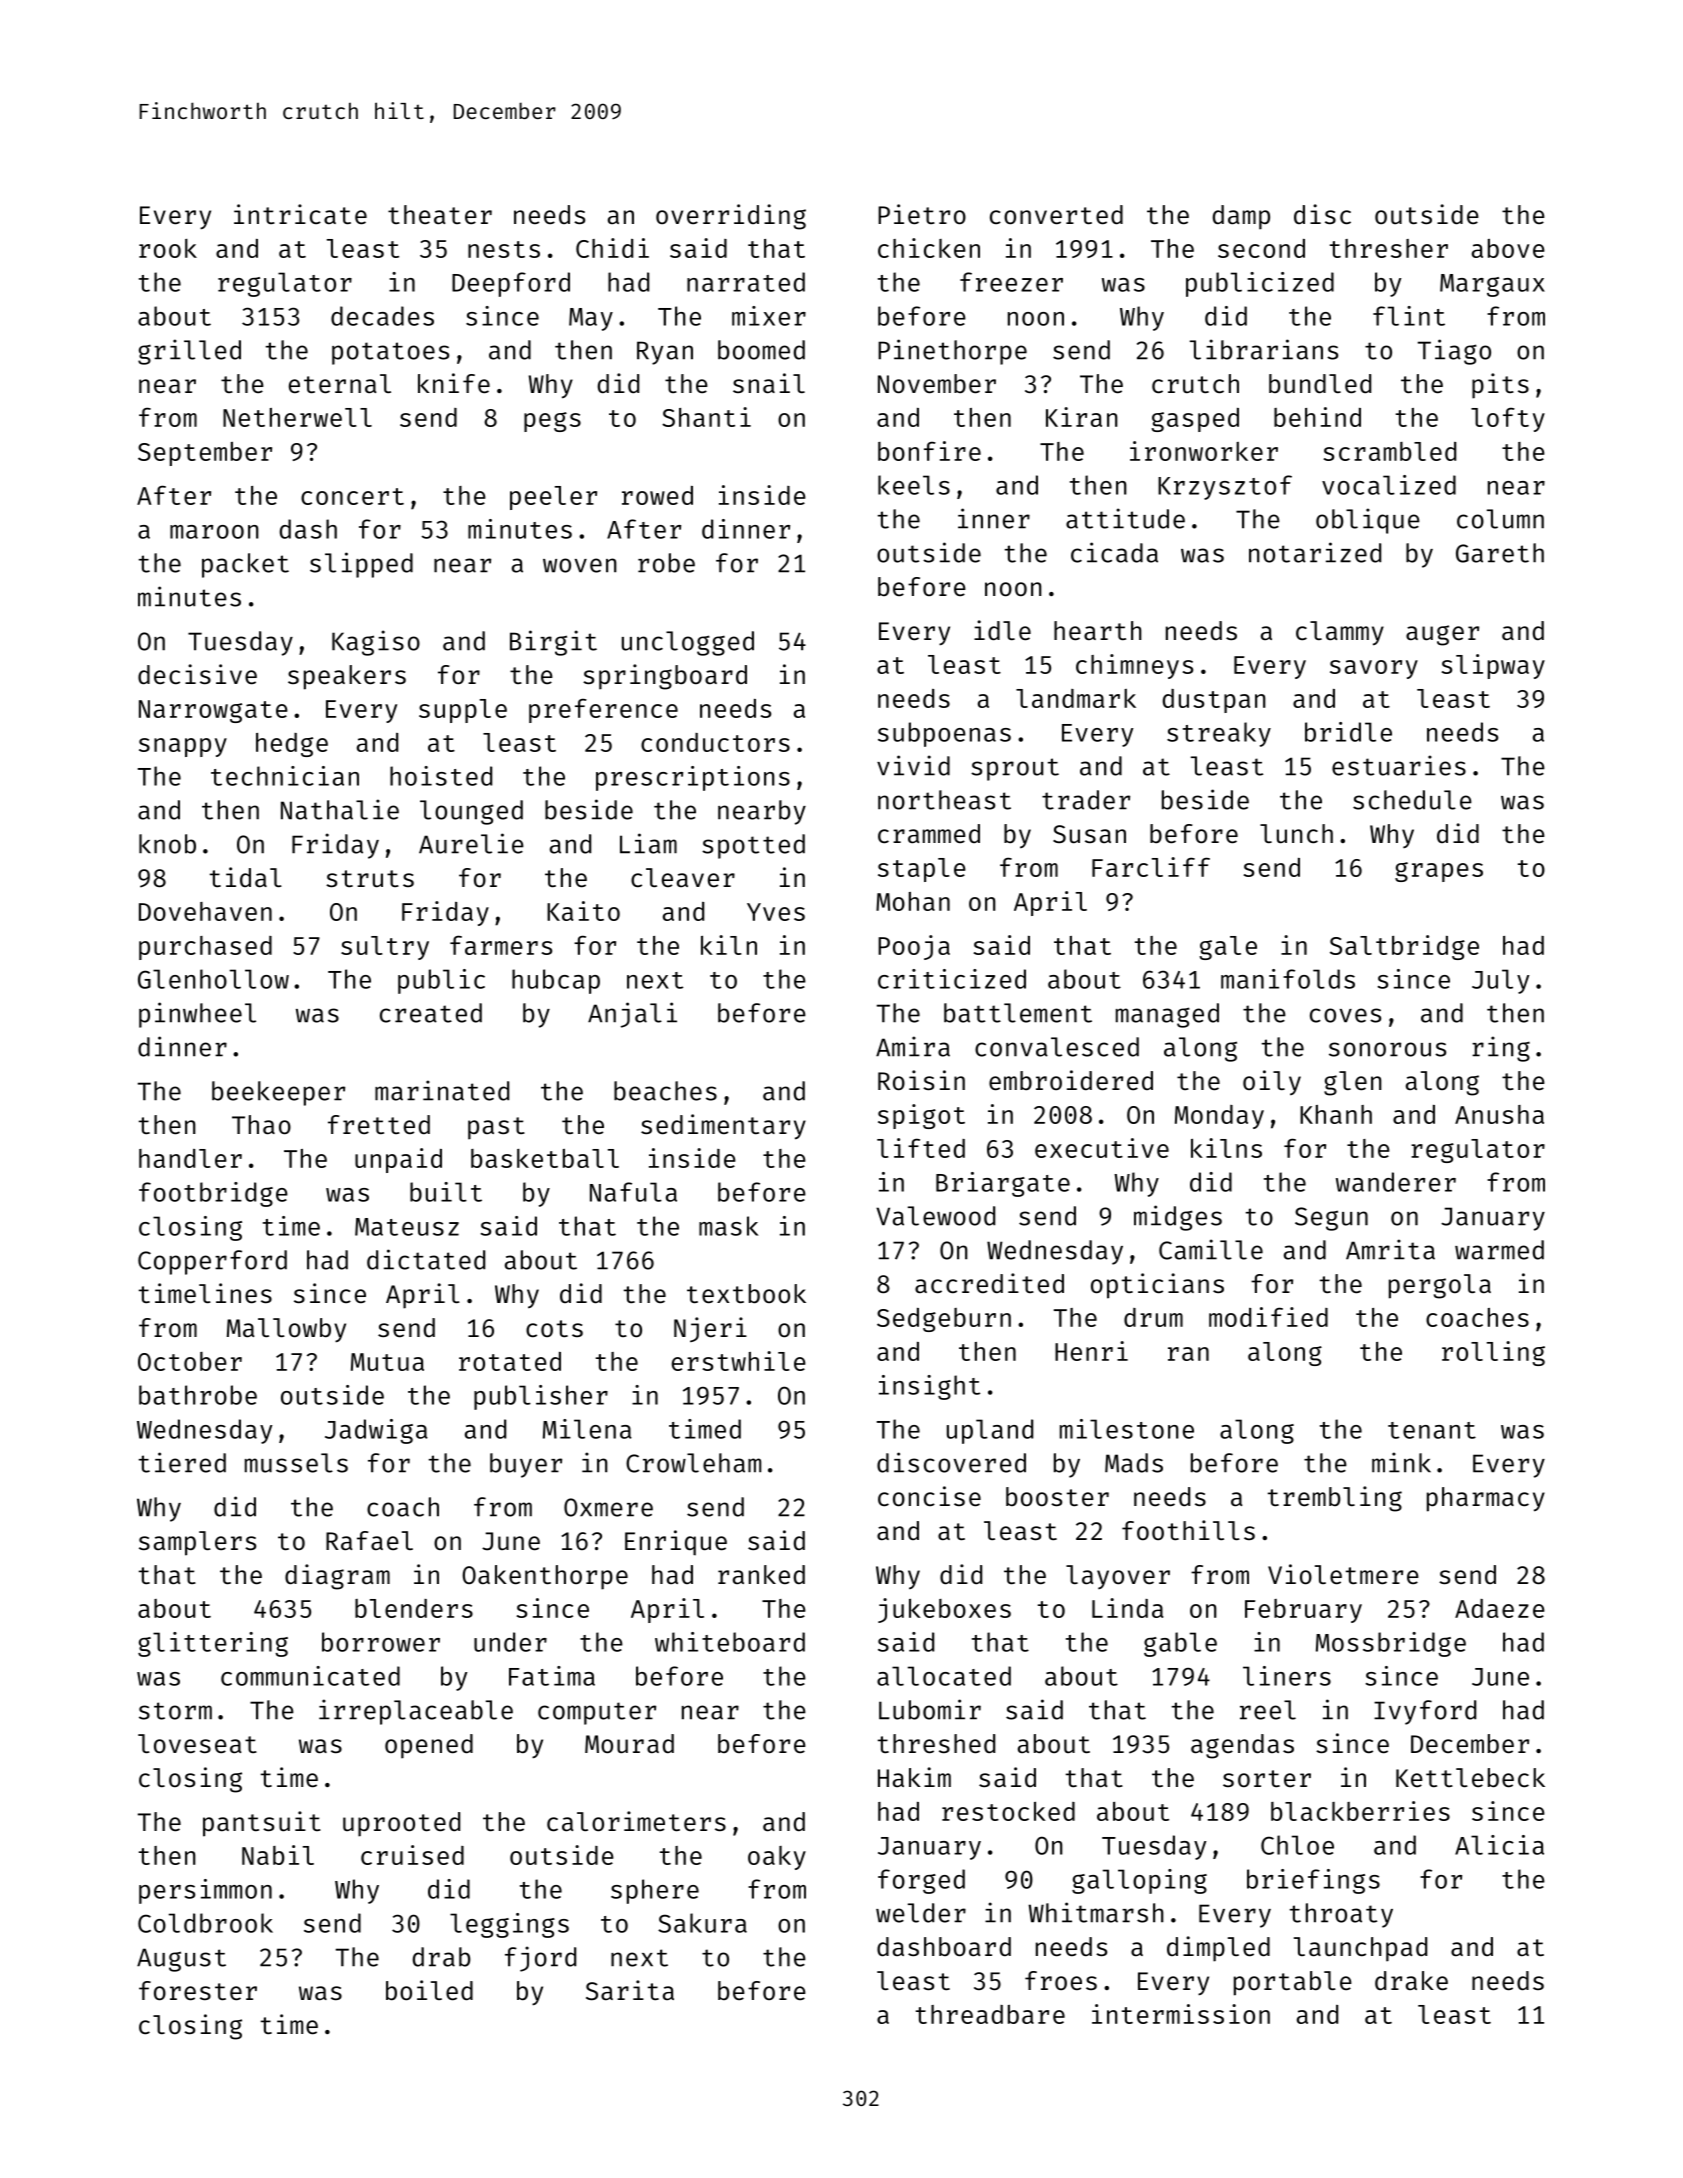 This screenshot has height=2178, width=1683. Describe the element at coordinates (1425, 1712) in the screenshot. I see `Ivyford` at that location.
